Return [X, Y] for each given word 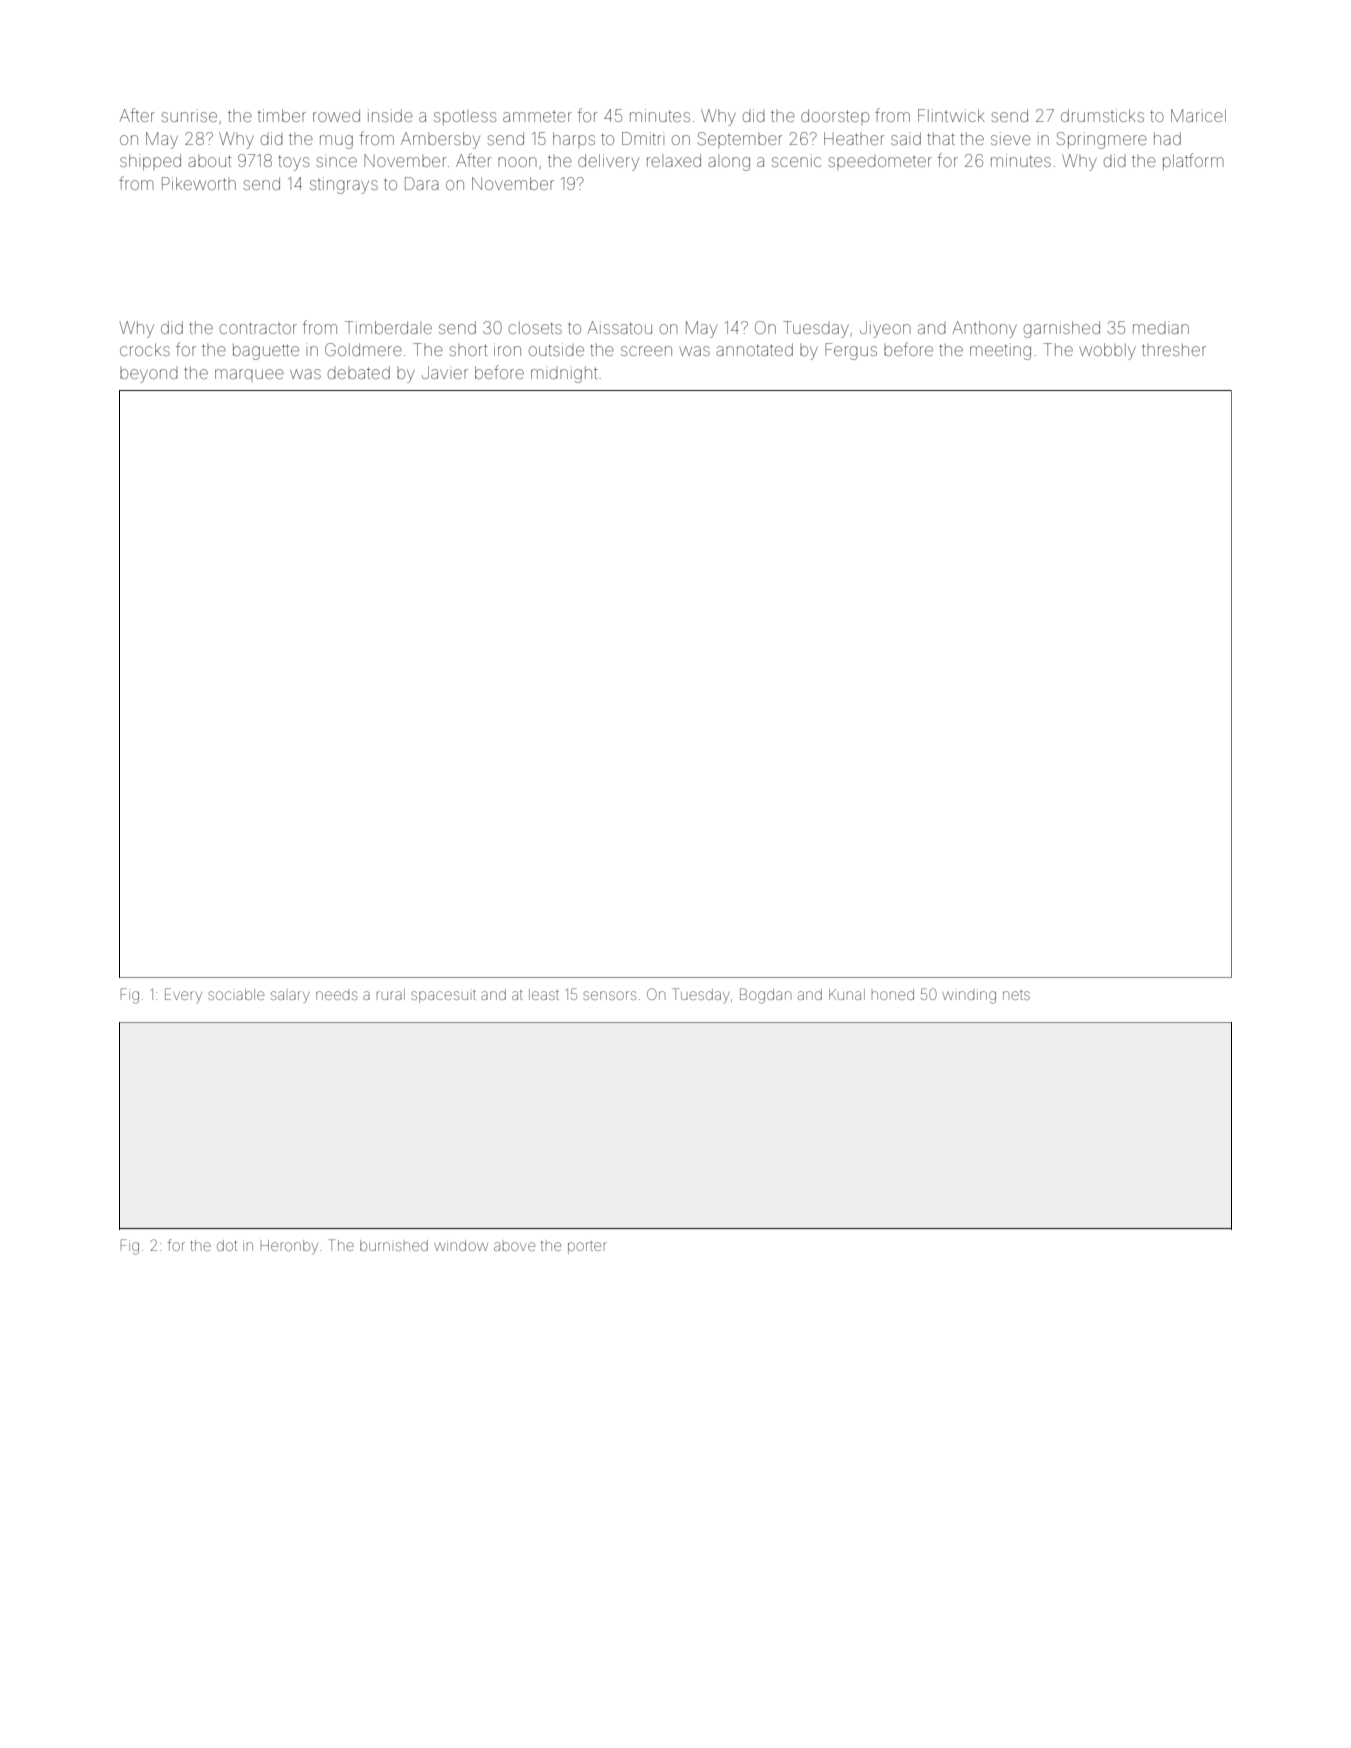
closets [535, 327]
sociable [236, 994]
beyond [149, 375]
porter [587, 1247]
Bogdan [765, 996]
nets [1016, 995]
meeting [1000, 351]
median [1161, 327]
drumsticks [1102, 115]
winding [969, 996]
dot [227, 1245]
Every [183, 995]
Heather [854, 138]
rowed [336, 115]
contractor [258, 328]
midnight [564, 374]
